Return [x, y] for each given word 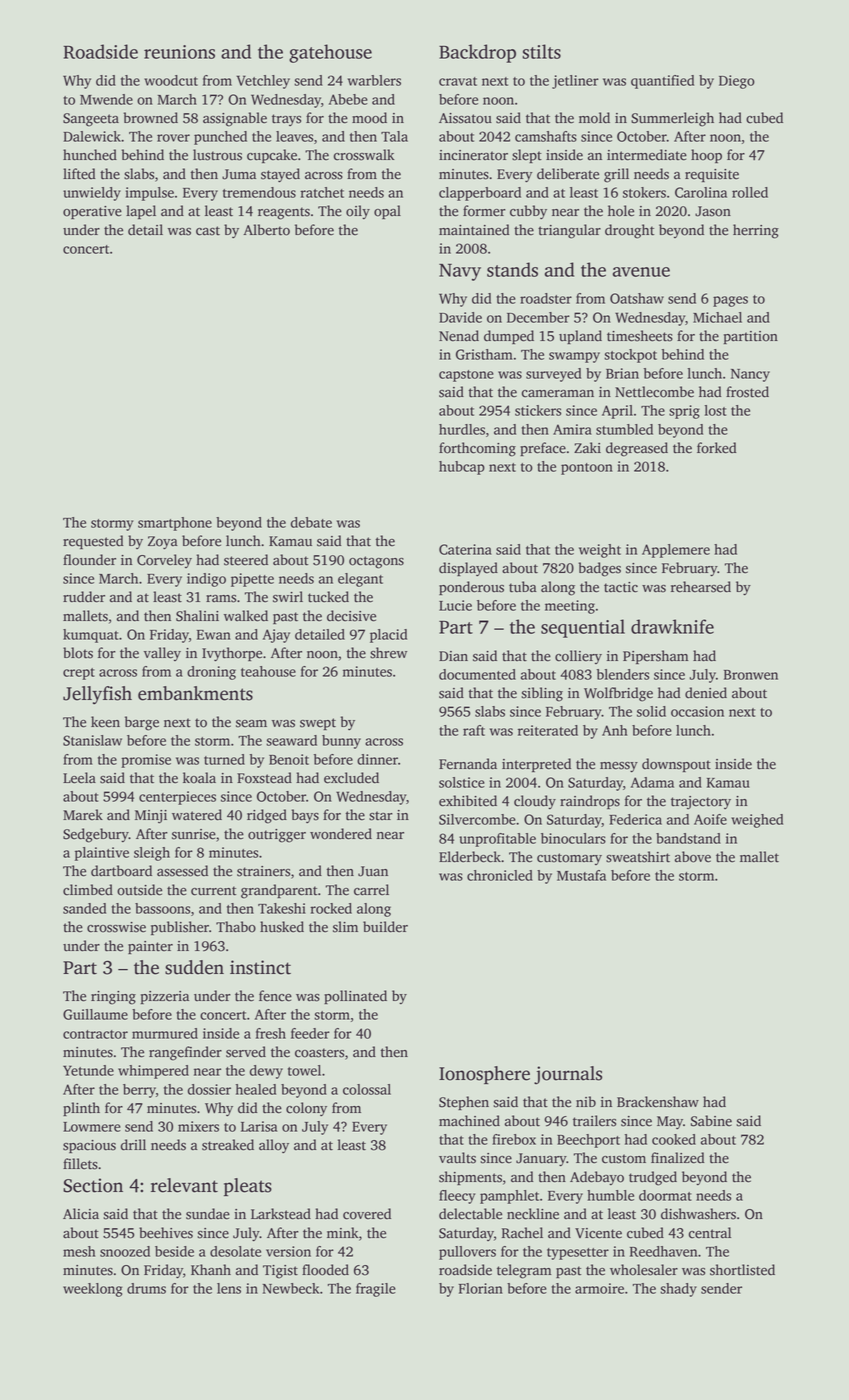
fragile [376, 1290]
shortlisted [742, 1270]
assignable [235, 119]
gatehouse [330, 53]
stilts [541, 51]
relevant [184, 1185]
